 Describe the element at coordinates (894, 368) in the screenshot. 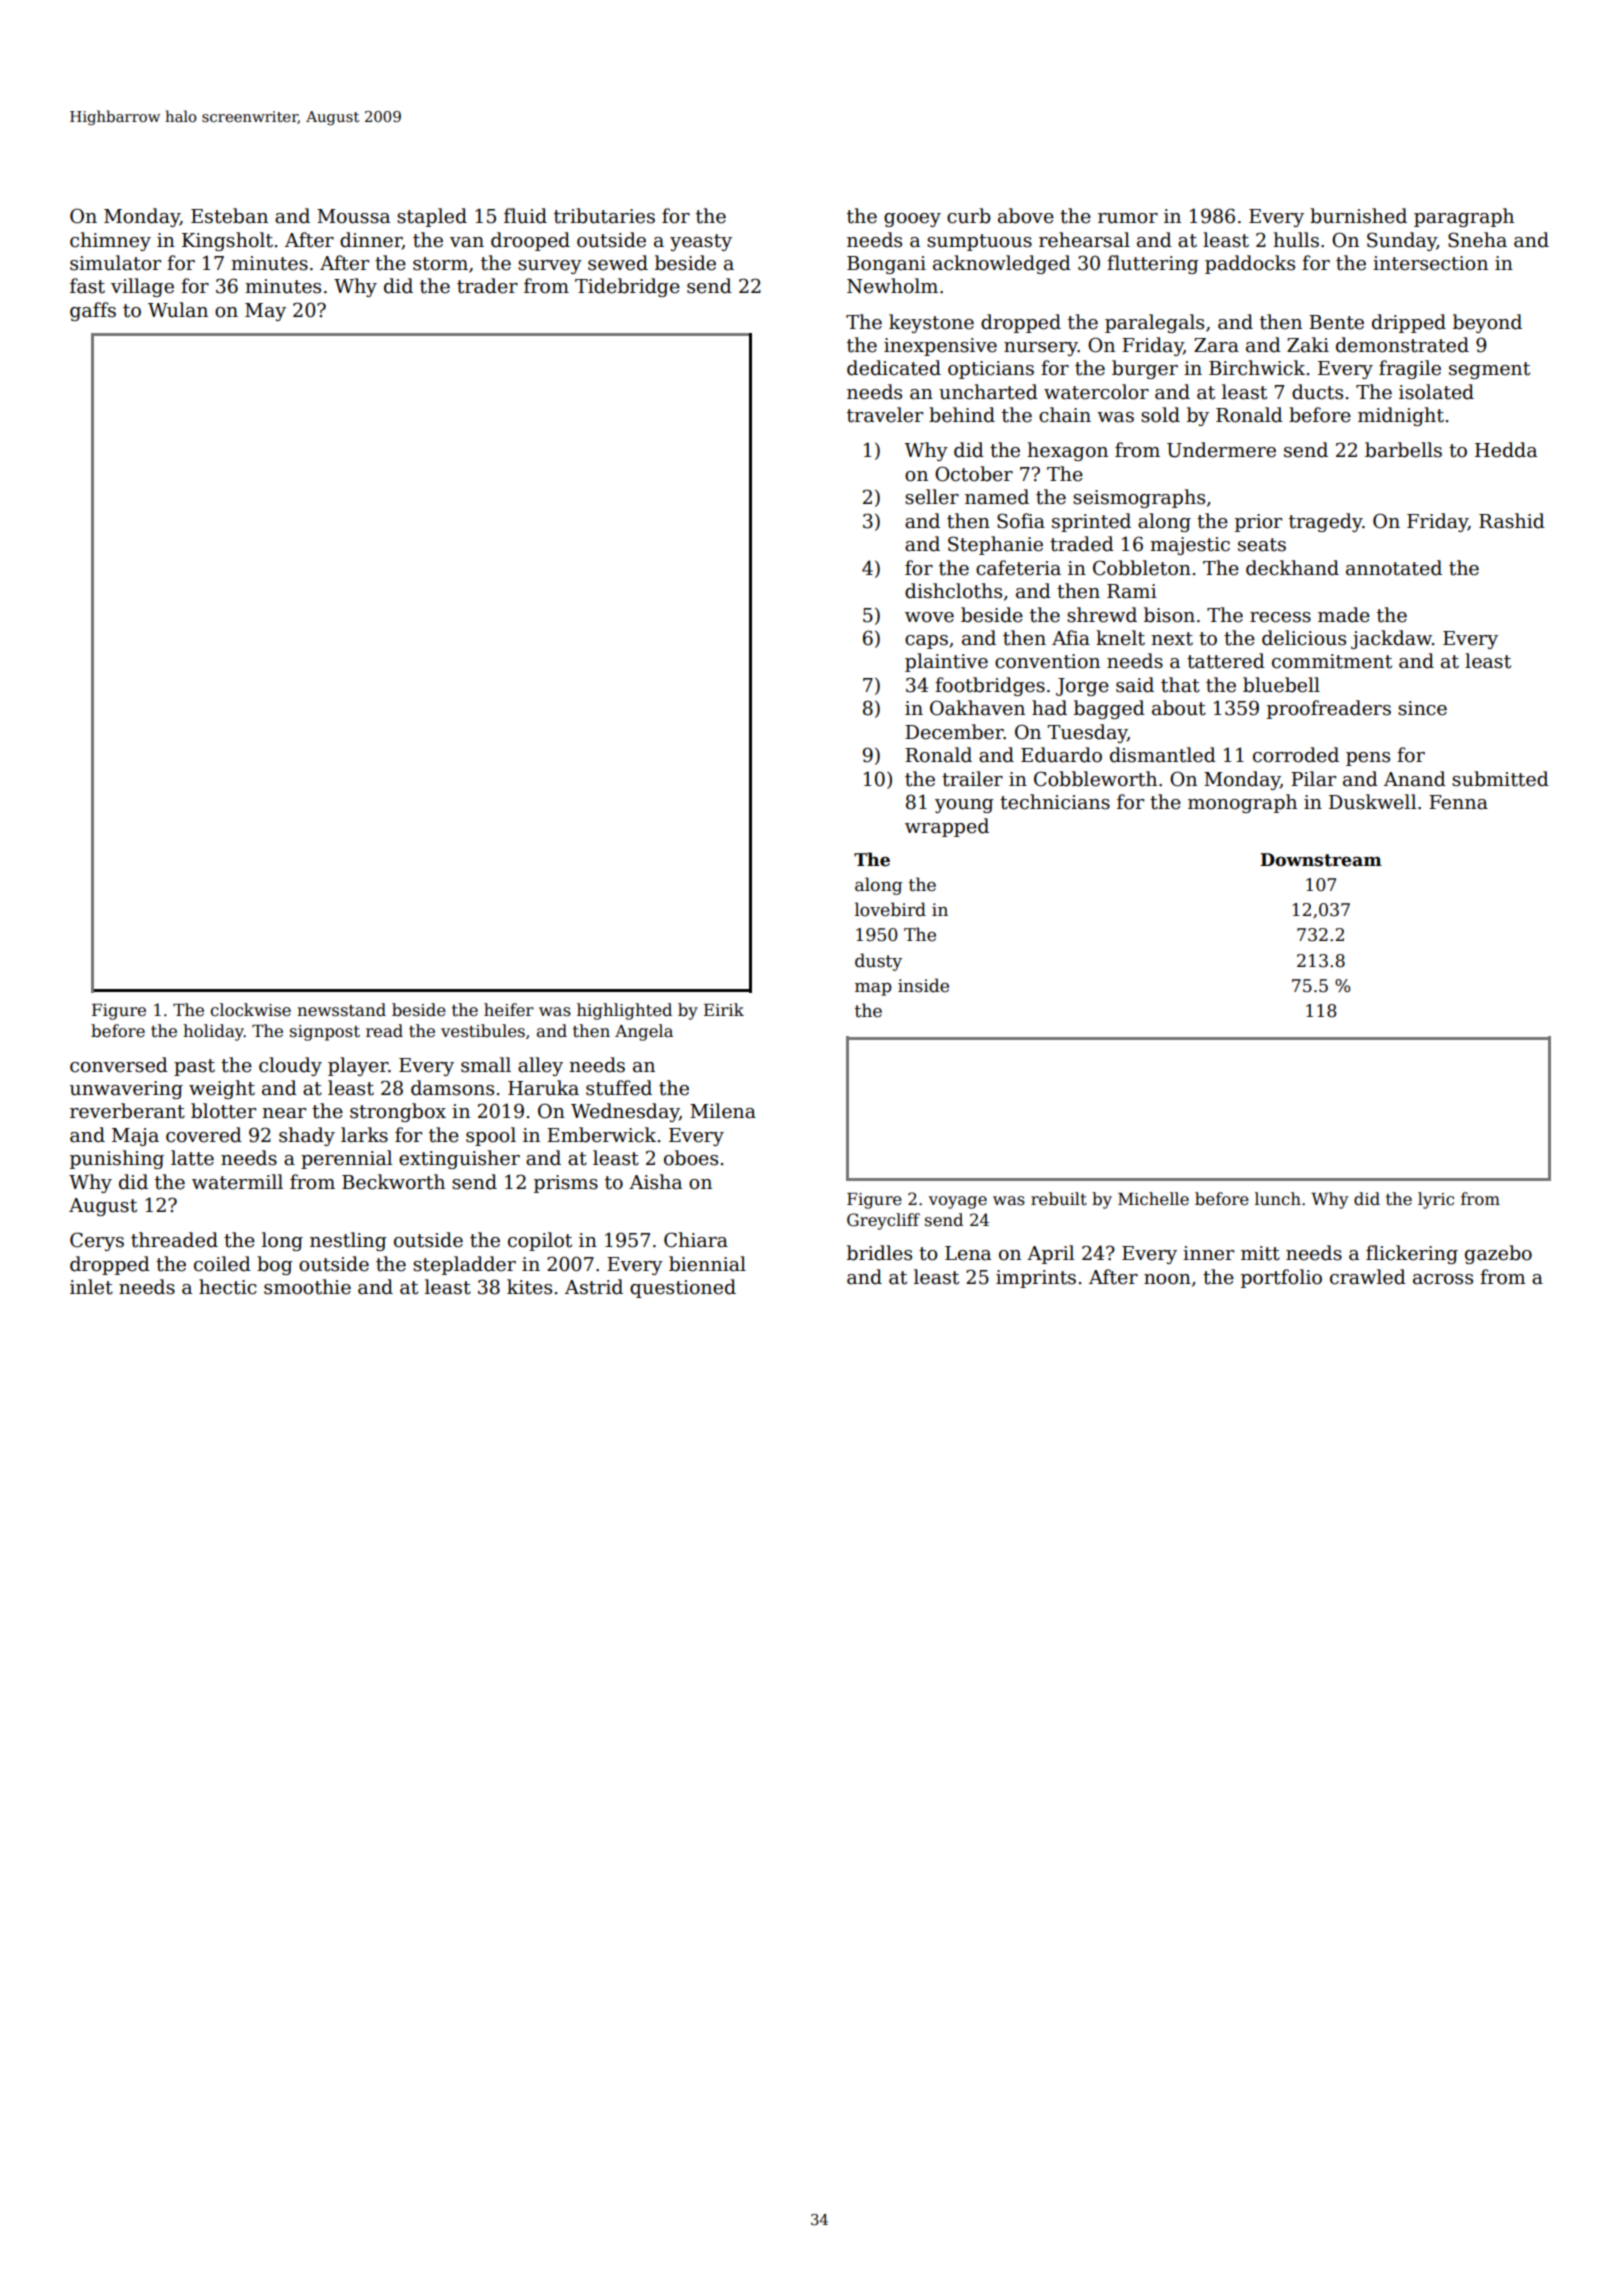

I see `dedicated` at that location.
